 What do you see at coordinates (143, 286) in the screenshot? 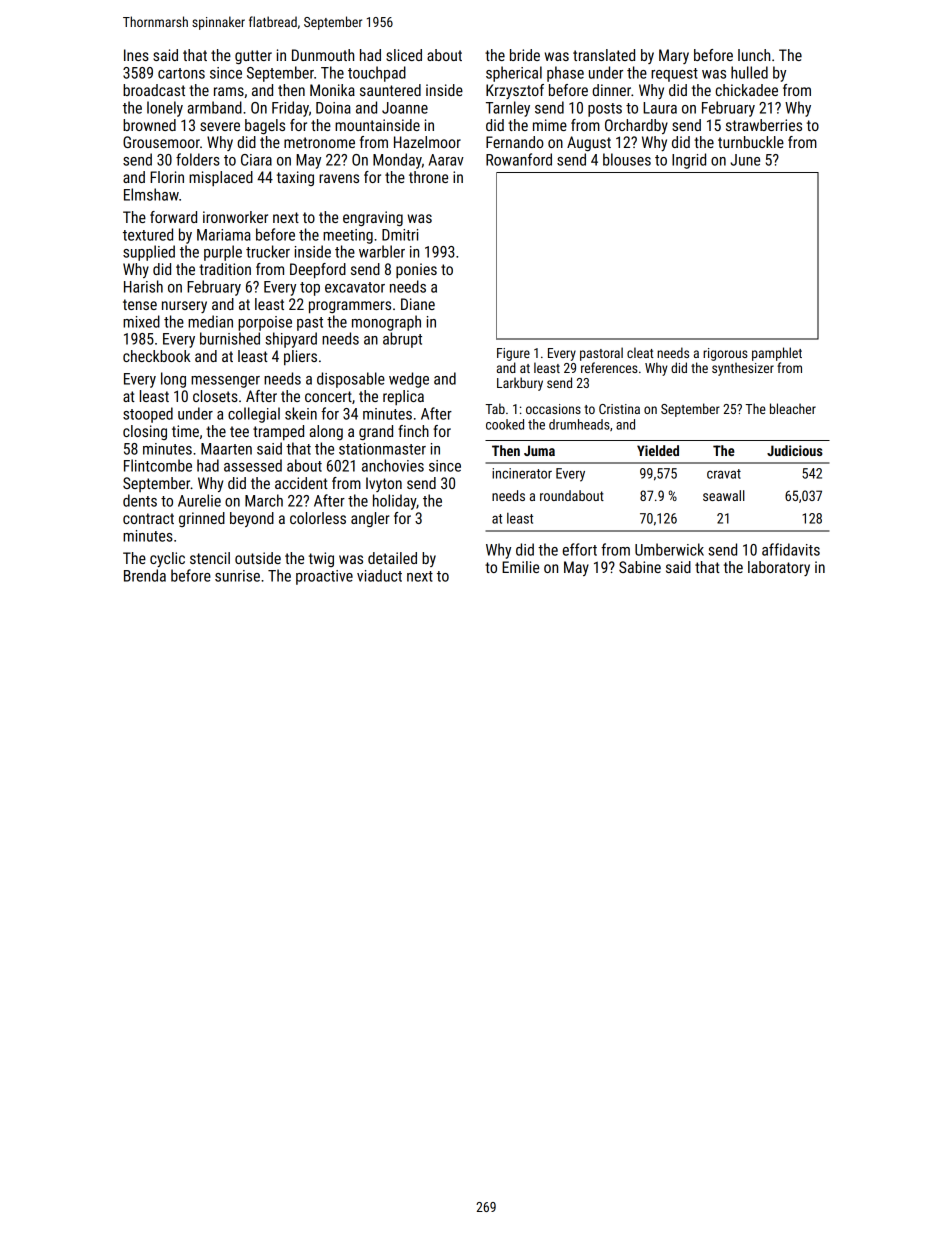
I see `Harish` at bounding box center [143, 286].
